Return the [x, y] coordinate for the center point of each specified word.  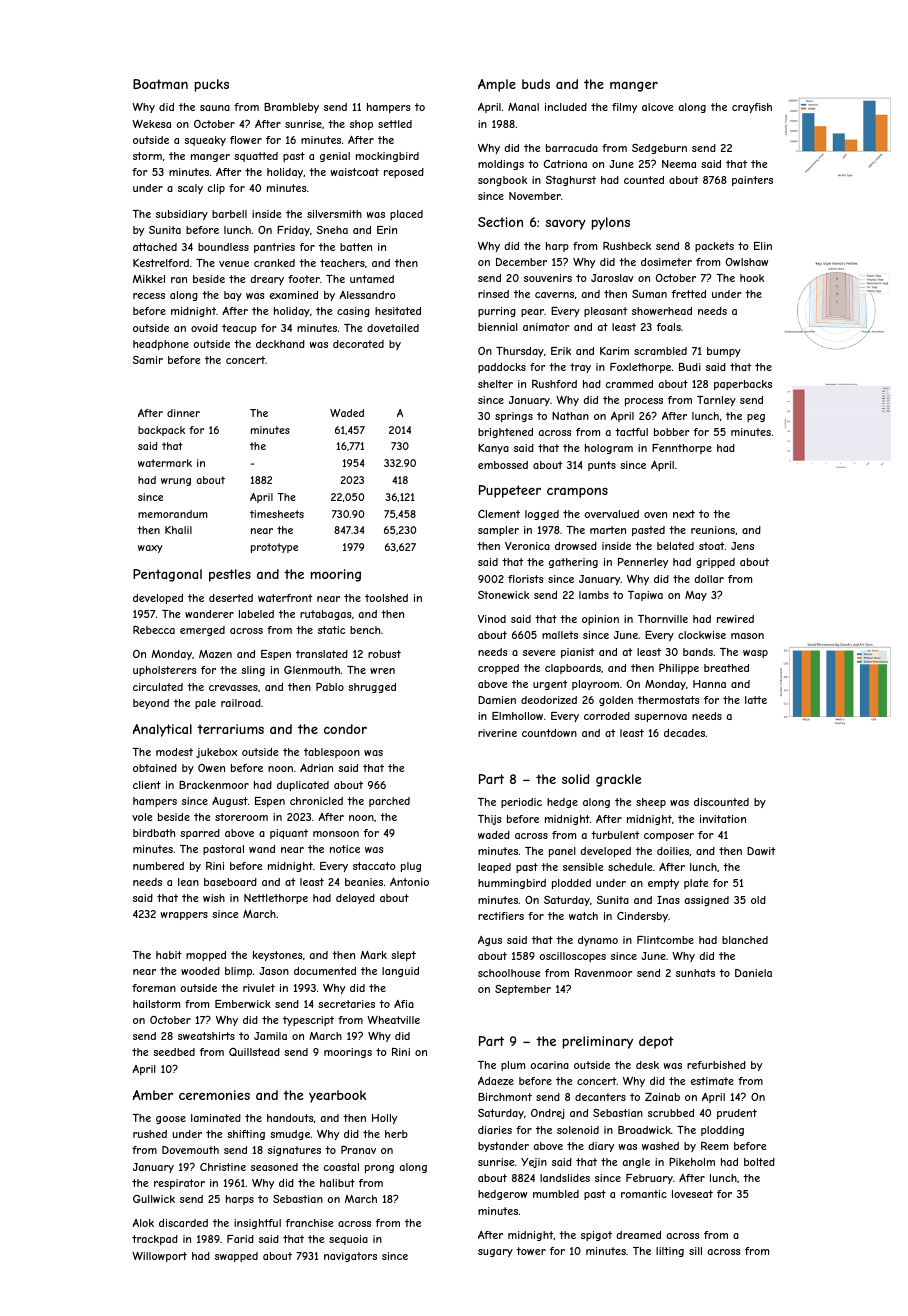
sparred [200, 834]
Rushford [554, 384]
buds [536, 84]
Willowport [159, 1257]
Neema [679, 164]
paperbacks [743, 385]
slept [403, 956]
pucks [212, 85]
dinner [183, 413]
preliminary [598, 1042]
